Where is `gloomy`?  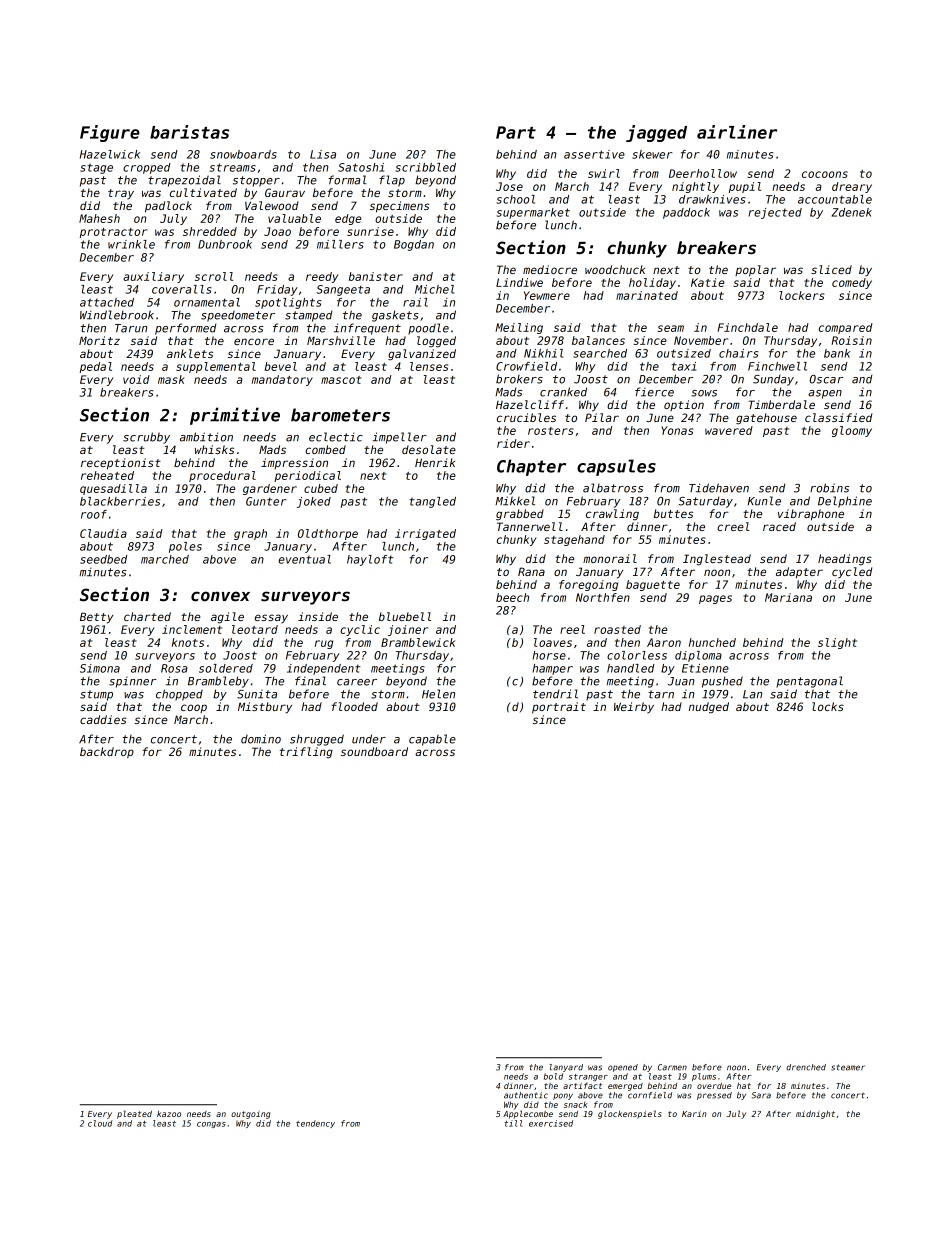
gloomy is located at coordinates (852, 431).
